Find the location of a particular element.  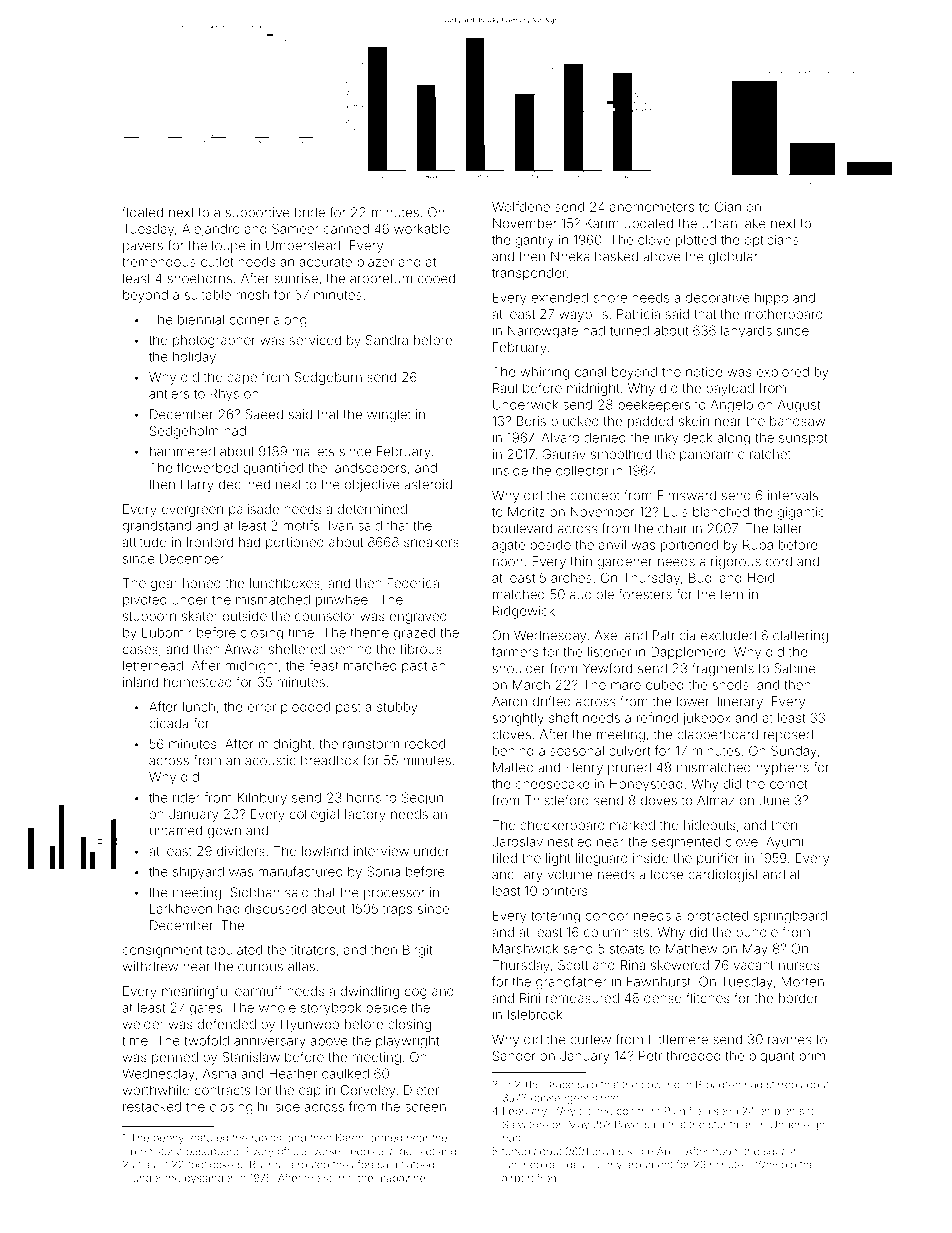

anemometers is located at coordinates (652, 207).
